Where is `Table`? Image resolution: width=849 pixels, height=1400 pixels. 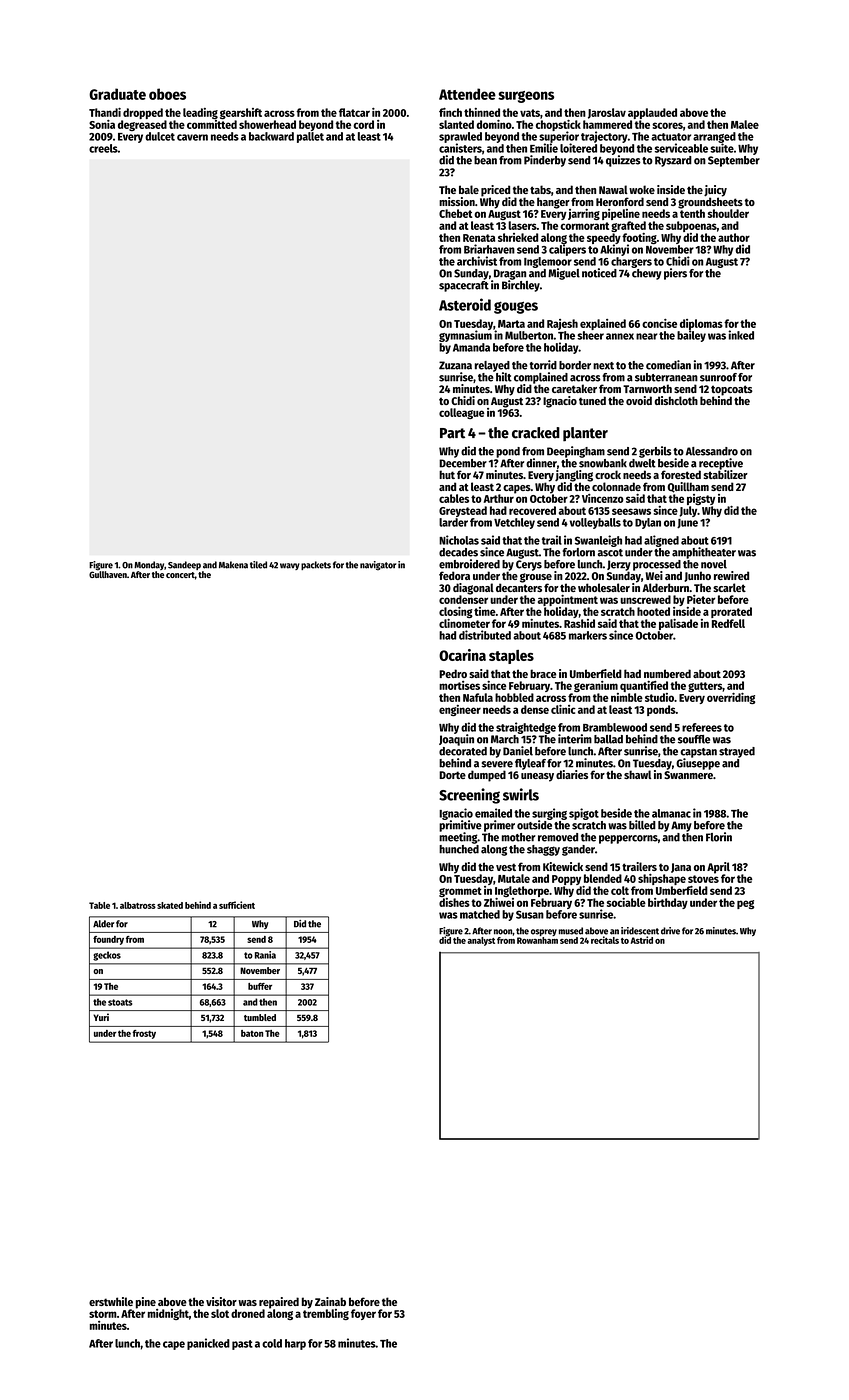 Table is located at coordinates (99, 905).
